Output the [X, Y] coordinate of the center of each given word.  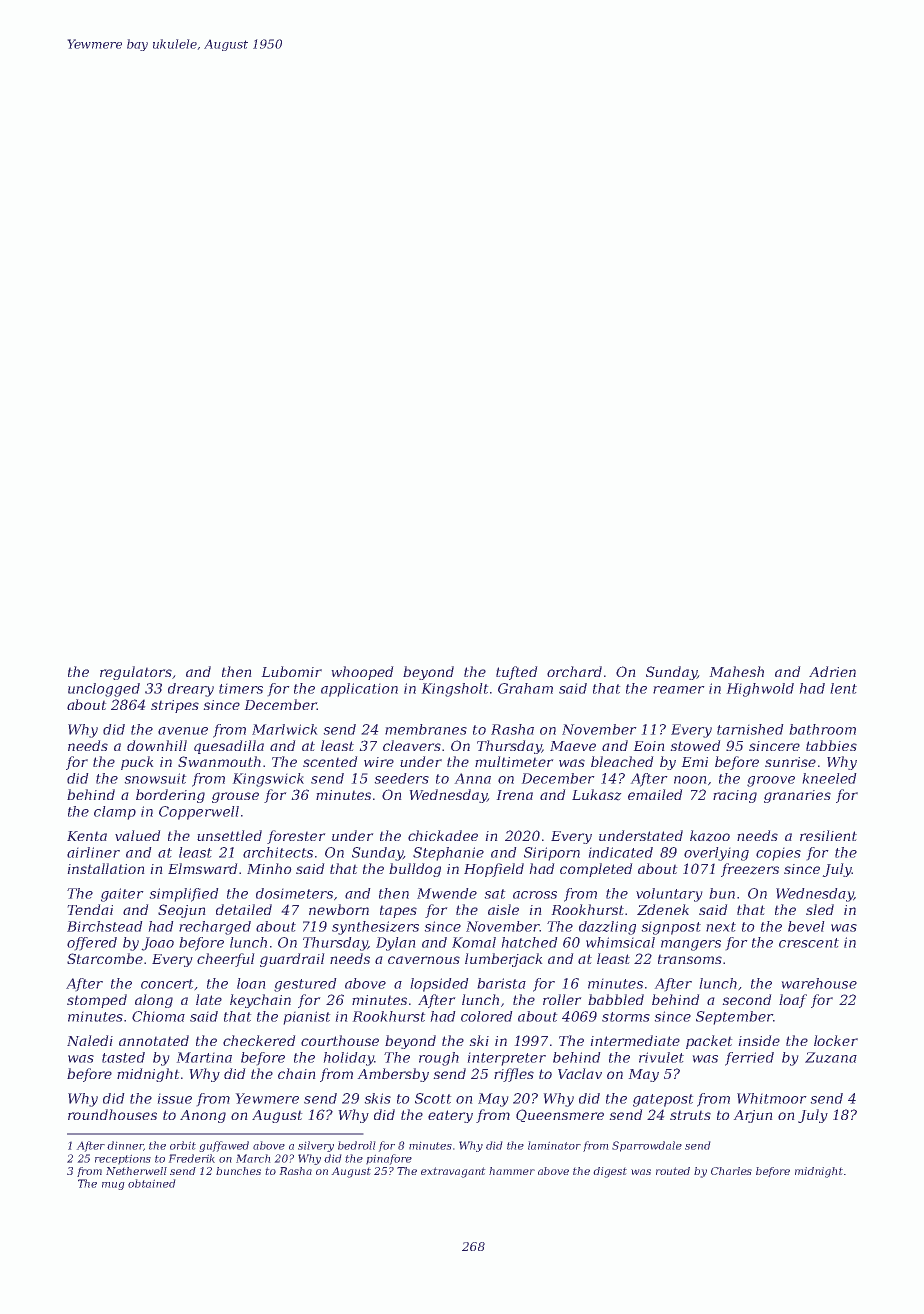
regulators [136, 673]
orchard [574, 671]
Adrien [832, 671]
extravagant [453, 1172]
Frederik [192, 1158]
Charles [731, 1171]
